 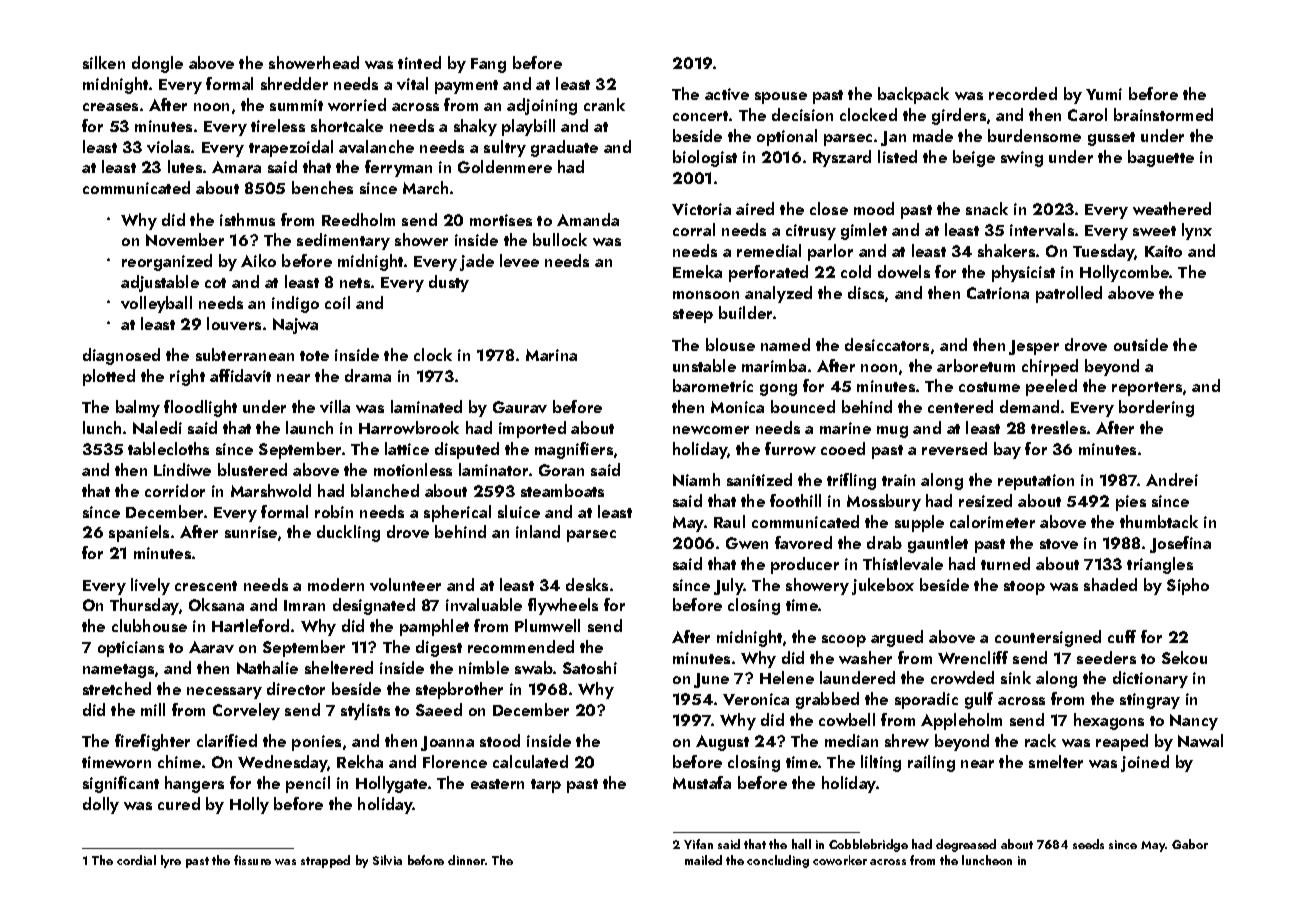 I want to click on plotted, so click(x=109, y=377).
